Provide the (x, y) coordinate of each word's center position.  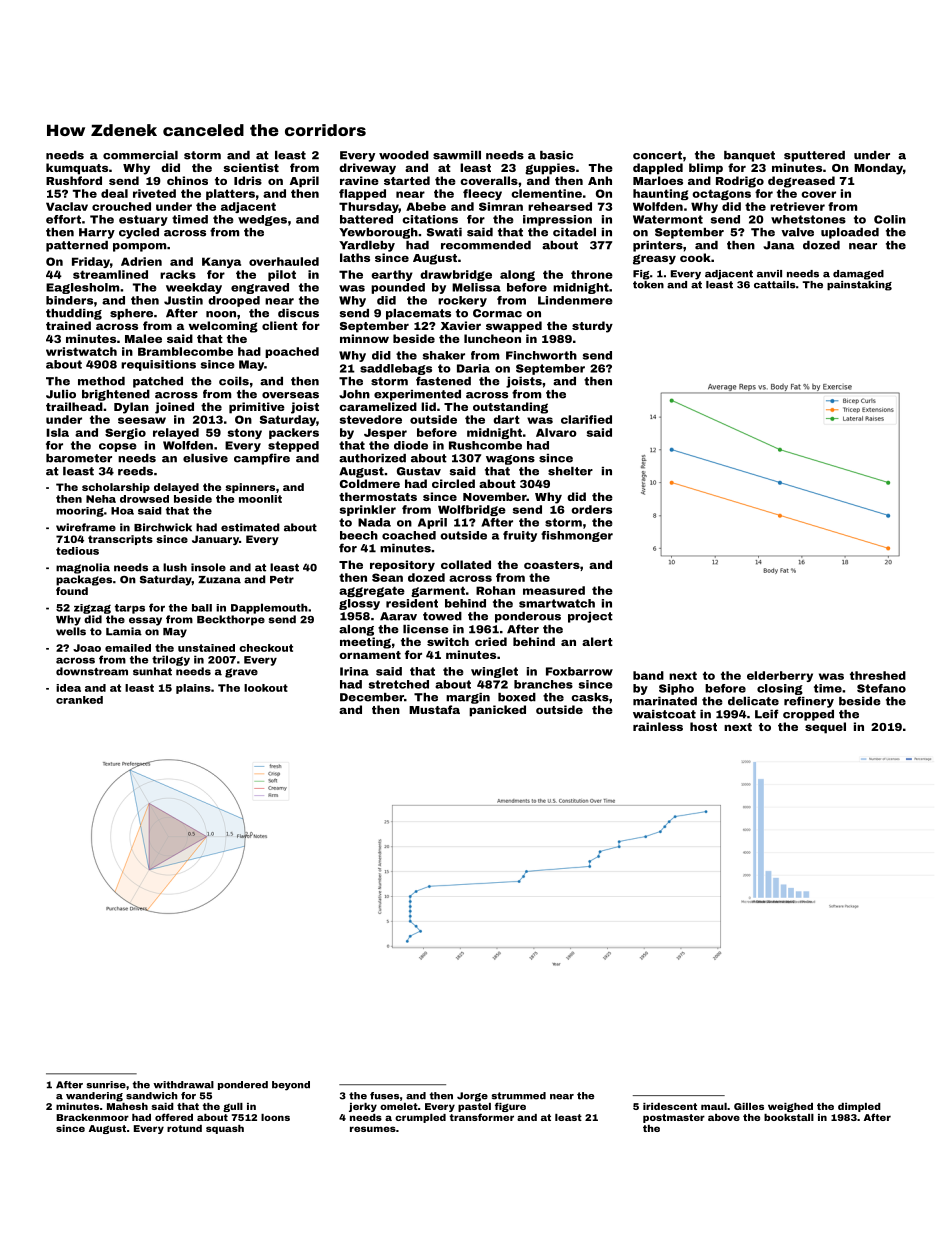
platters (230, 194)
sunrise (106, 1085)
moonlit (260, 499)
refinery (809, 702)
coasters (552, 565)
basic (556, 155)
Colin (890, 219)
